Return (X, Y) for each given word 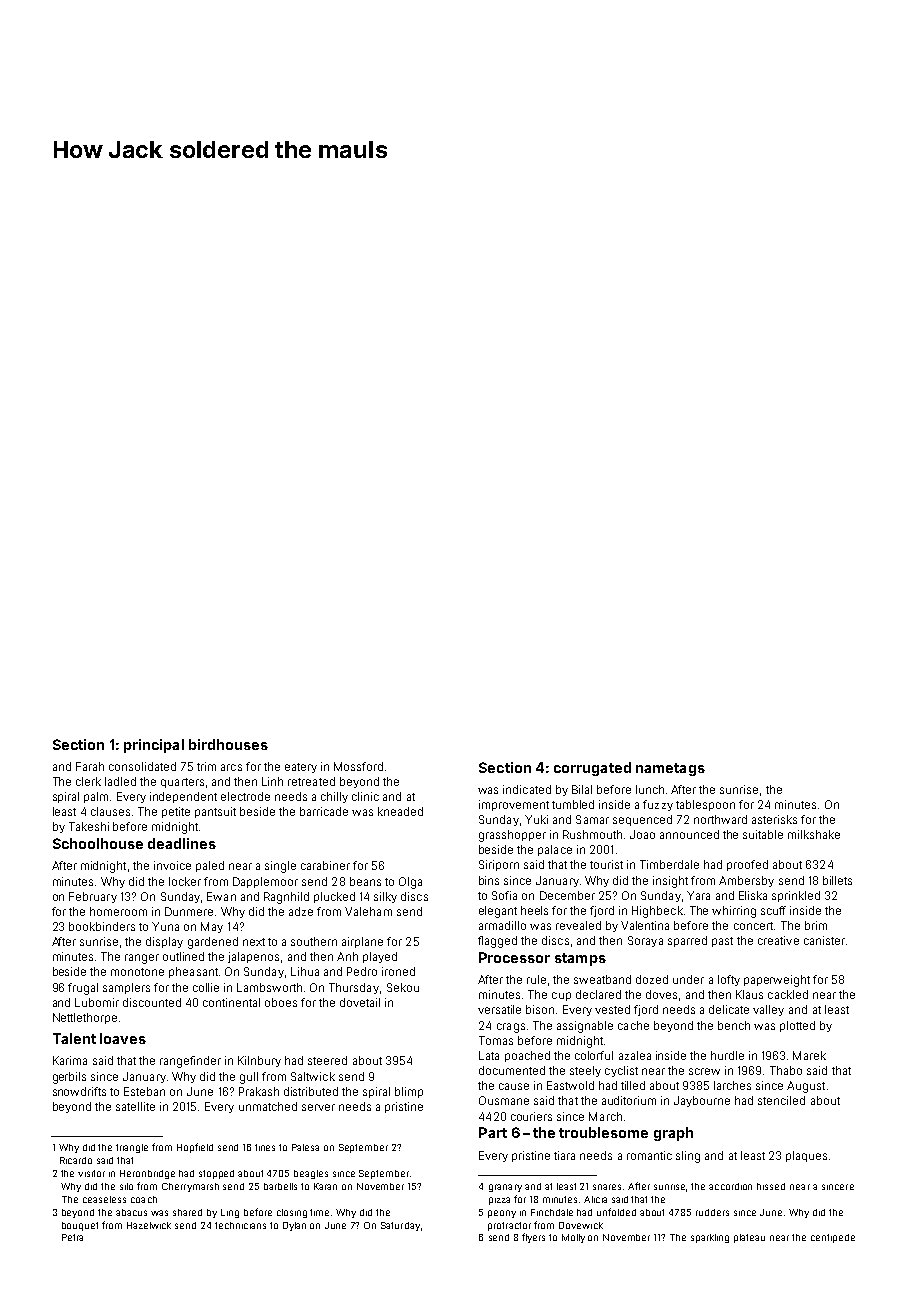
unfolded (616, 1212)
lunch (650, 789)
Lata (489, 1055)
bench (734, 1025)
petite (176, 812)
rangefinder (190, 1062)
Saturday (400, 1226)
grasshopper (512, 836)
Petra (72, 1237)
